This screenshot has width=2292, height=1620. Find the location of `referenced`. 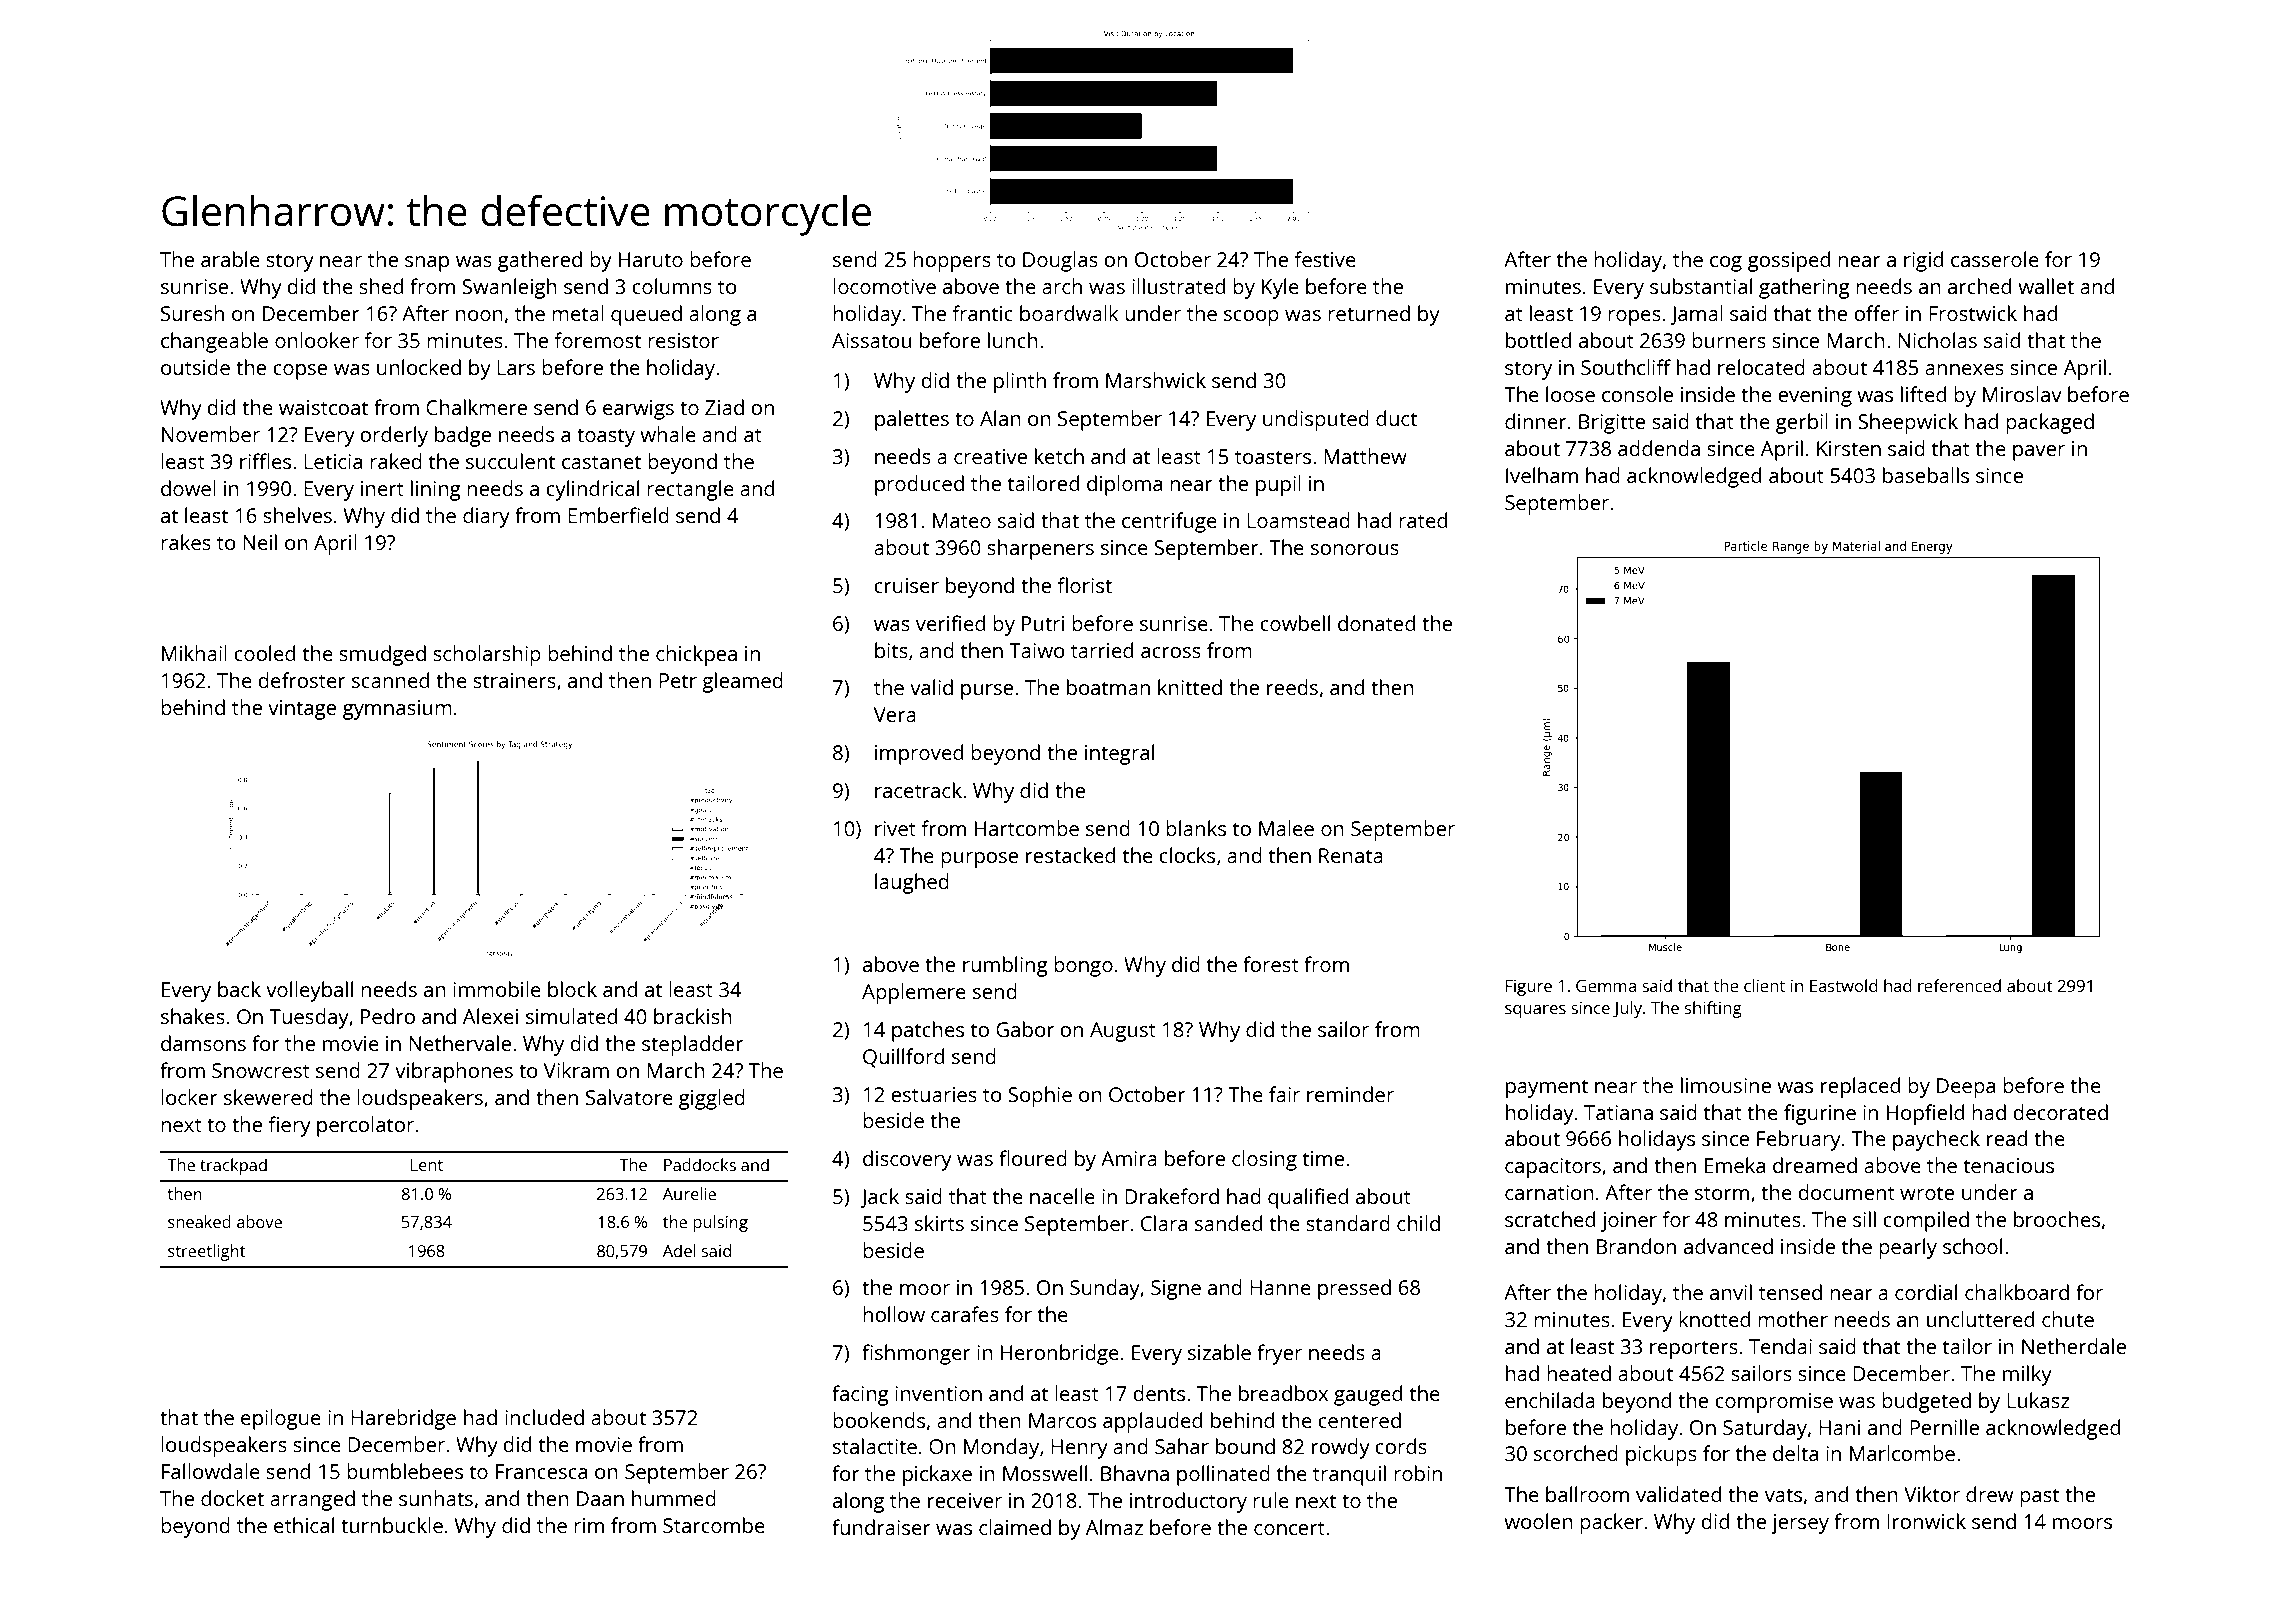

referenced is located at coordinates (1959, 985).
